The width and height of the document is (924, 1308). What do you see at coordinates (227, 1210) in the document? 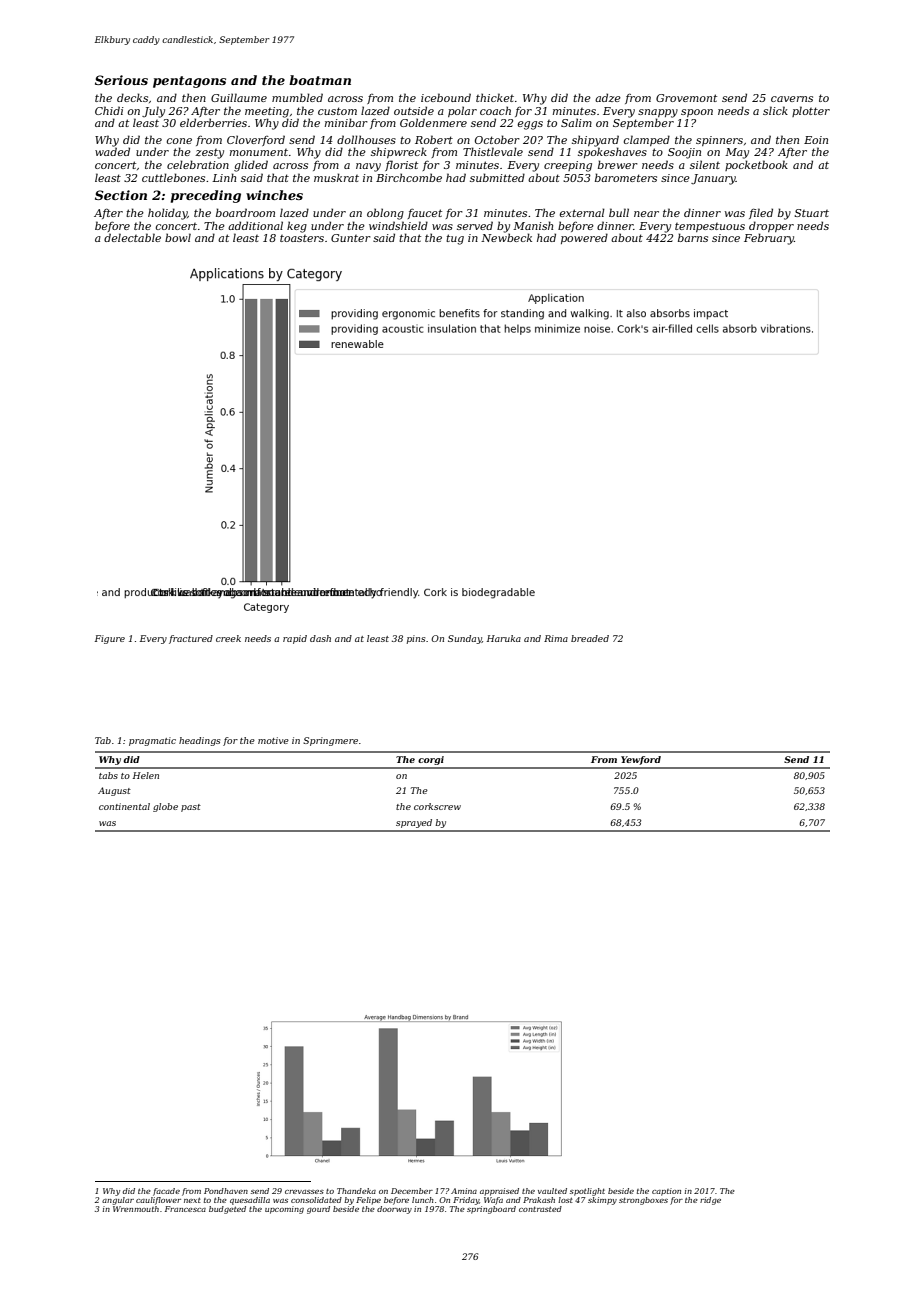
I see `budgeted` at bounding box center [227, 1210].
